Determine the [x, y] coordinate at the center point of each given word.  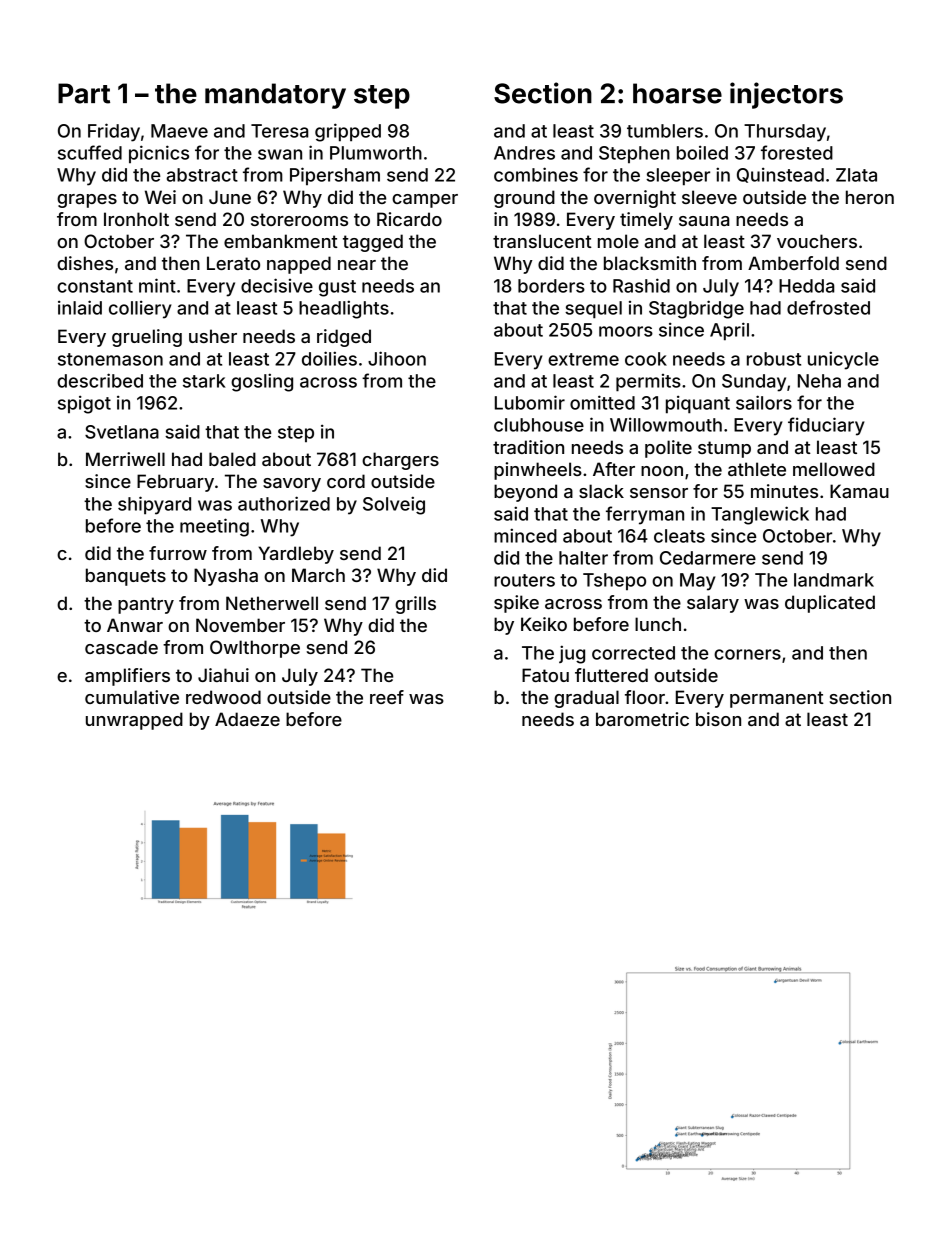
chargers [400, 461]
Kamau [859, 491]
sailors [764, 402]
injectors [786, 95]
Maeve [179, 131]
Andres [524, 153]
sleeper [678, 177]
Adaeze [247, 719]
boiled [702, 153]
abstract [202, 175]
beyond [525, 493]
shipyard [154, 505]
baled [232, 459]
